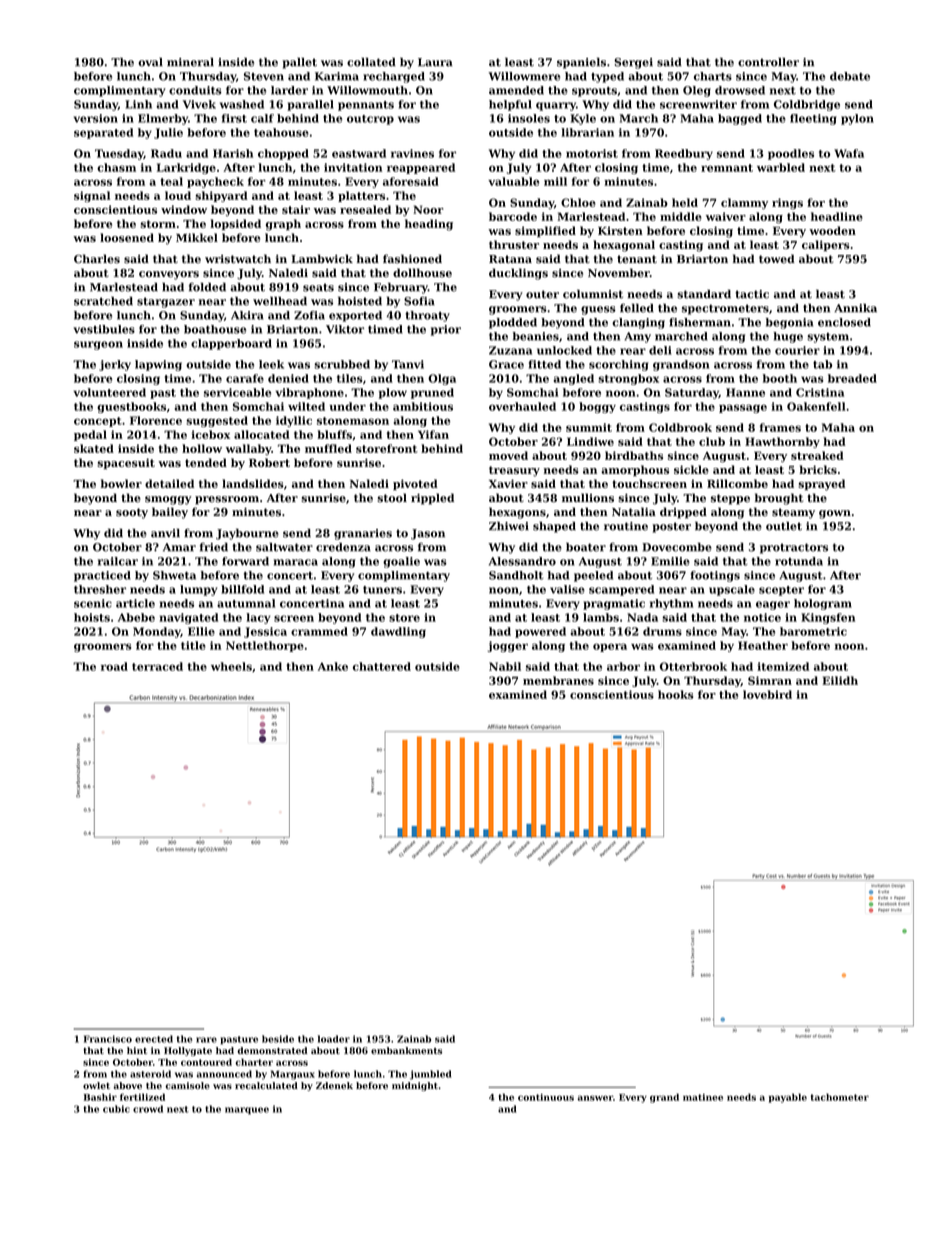 The height and width of the page is (1233, 952). I want to click on membranes, so click(558, 680).
